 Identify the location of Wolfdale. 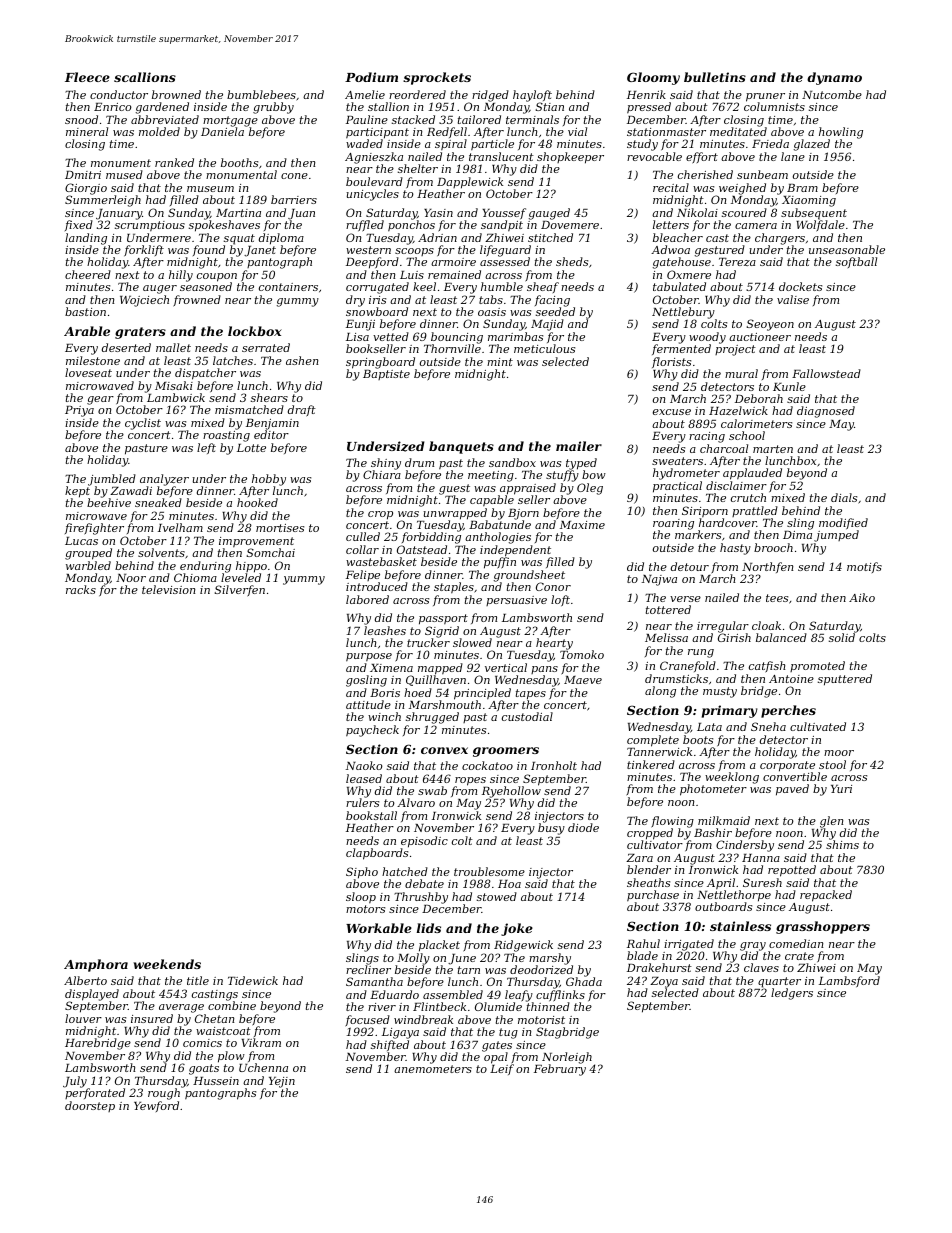
(820, 226).
